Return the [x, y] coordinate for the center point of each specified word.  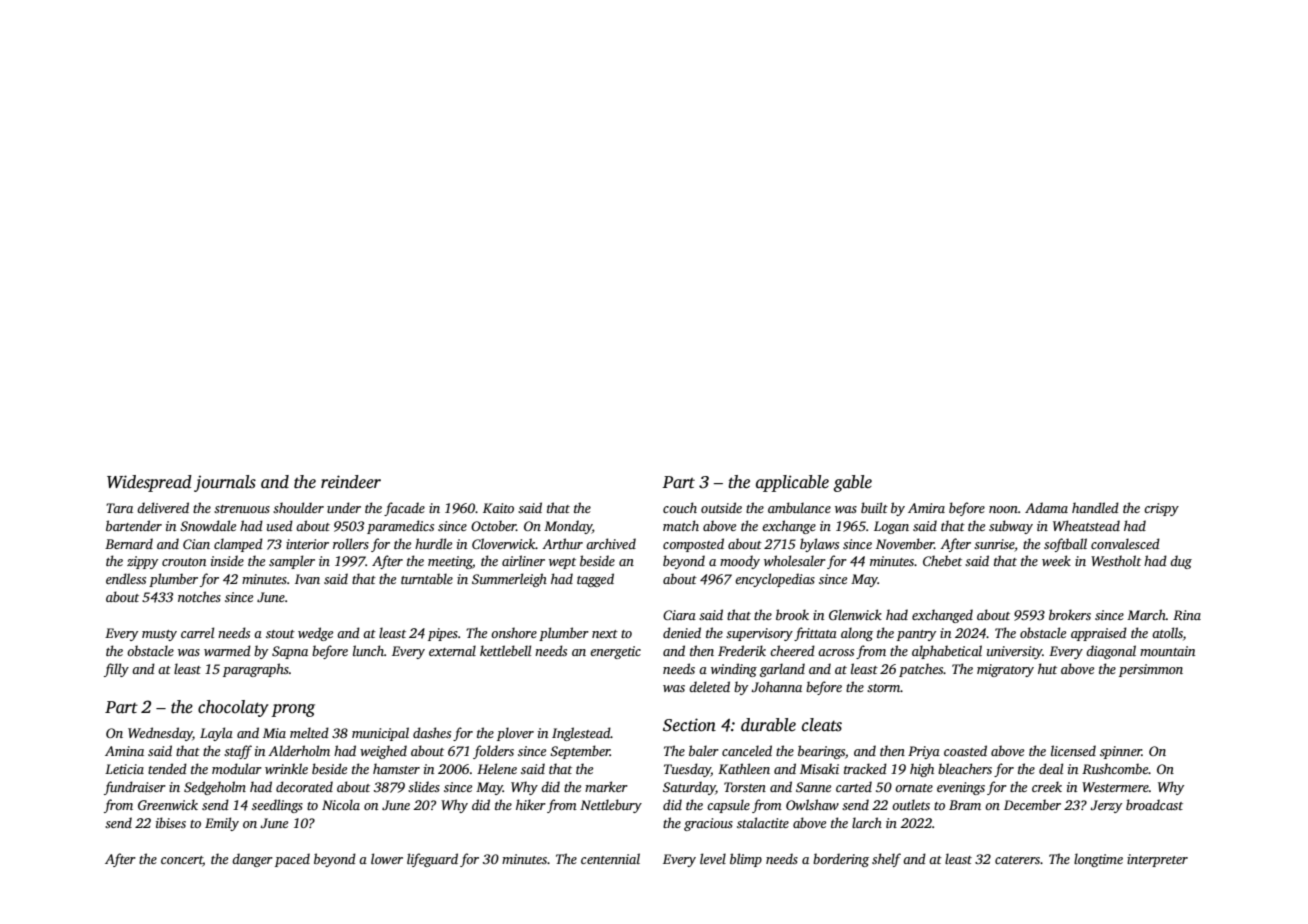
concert [182, 860]
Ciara [679, 615]
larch [867, 822]
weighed [383, 752]
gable [852, 483]
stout [280, 634]
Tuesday [687, 770]
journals [225, 483]
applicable [792, 483]
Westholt [1116, 560]
